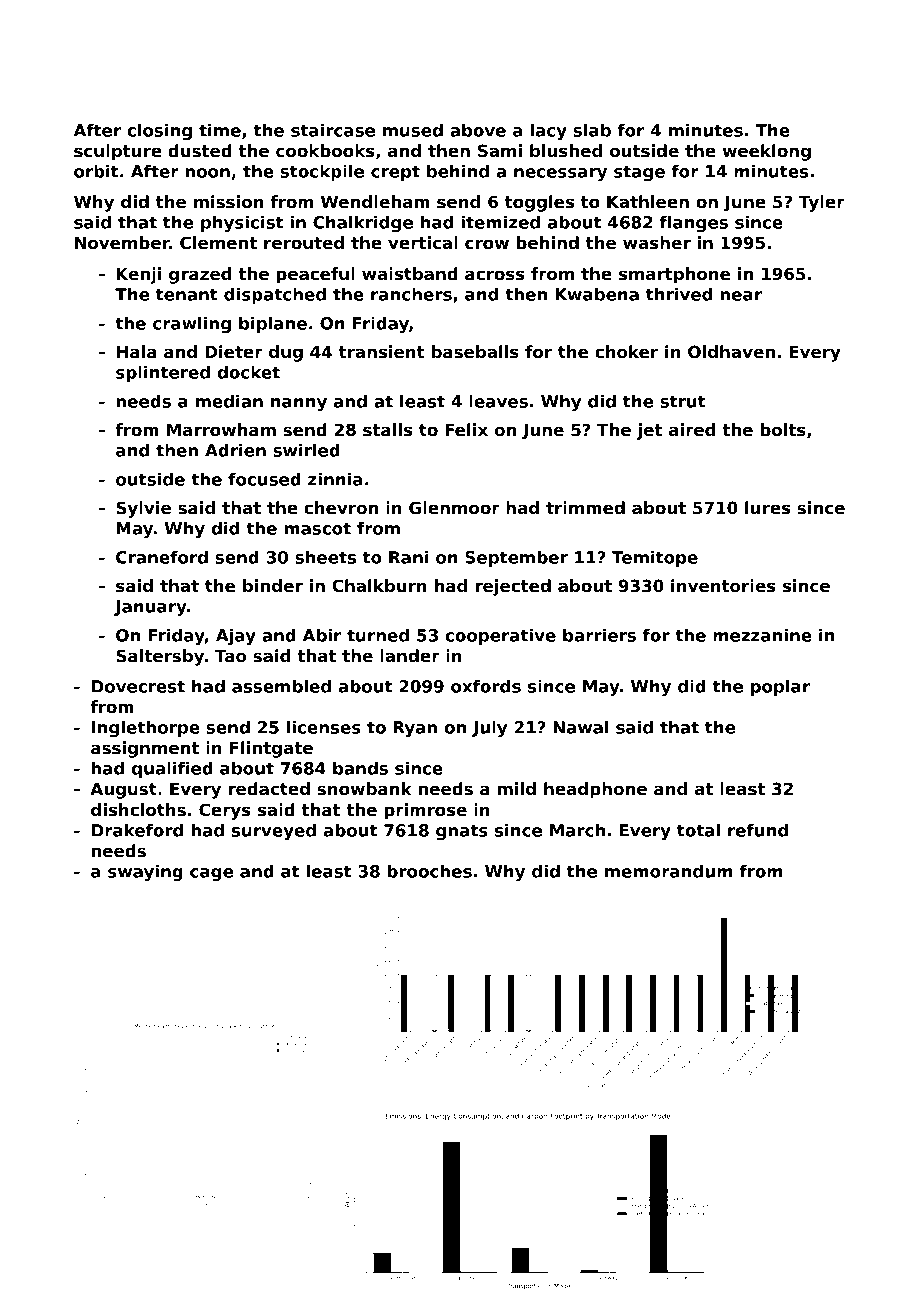 The image size is (924, 1314). What do you see at coordinates (698, 830) in the screenshot?
I see `total` at bounding box center [698, 830].
